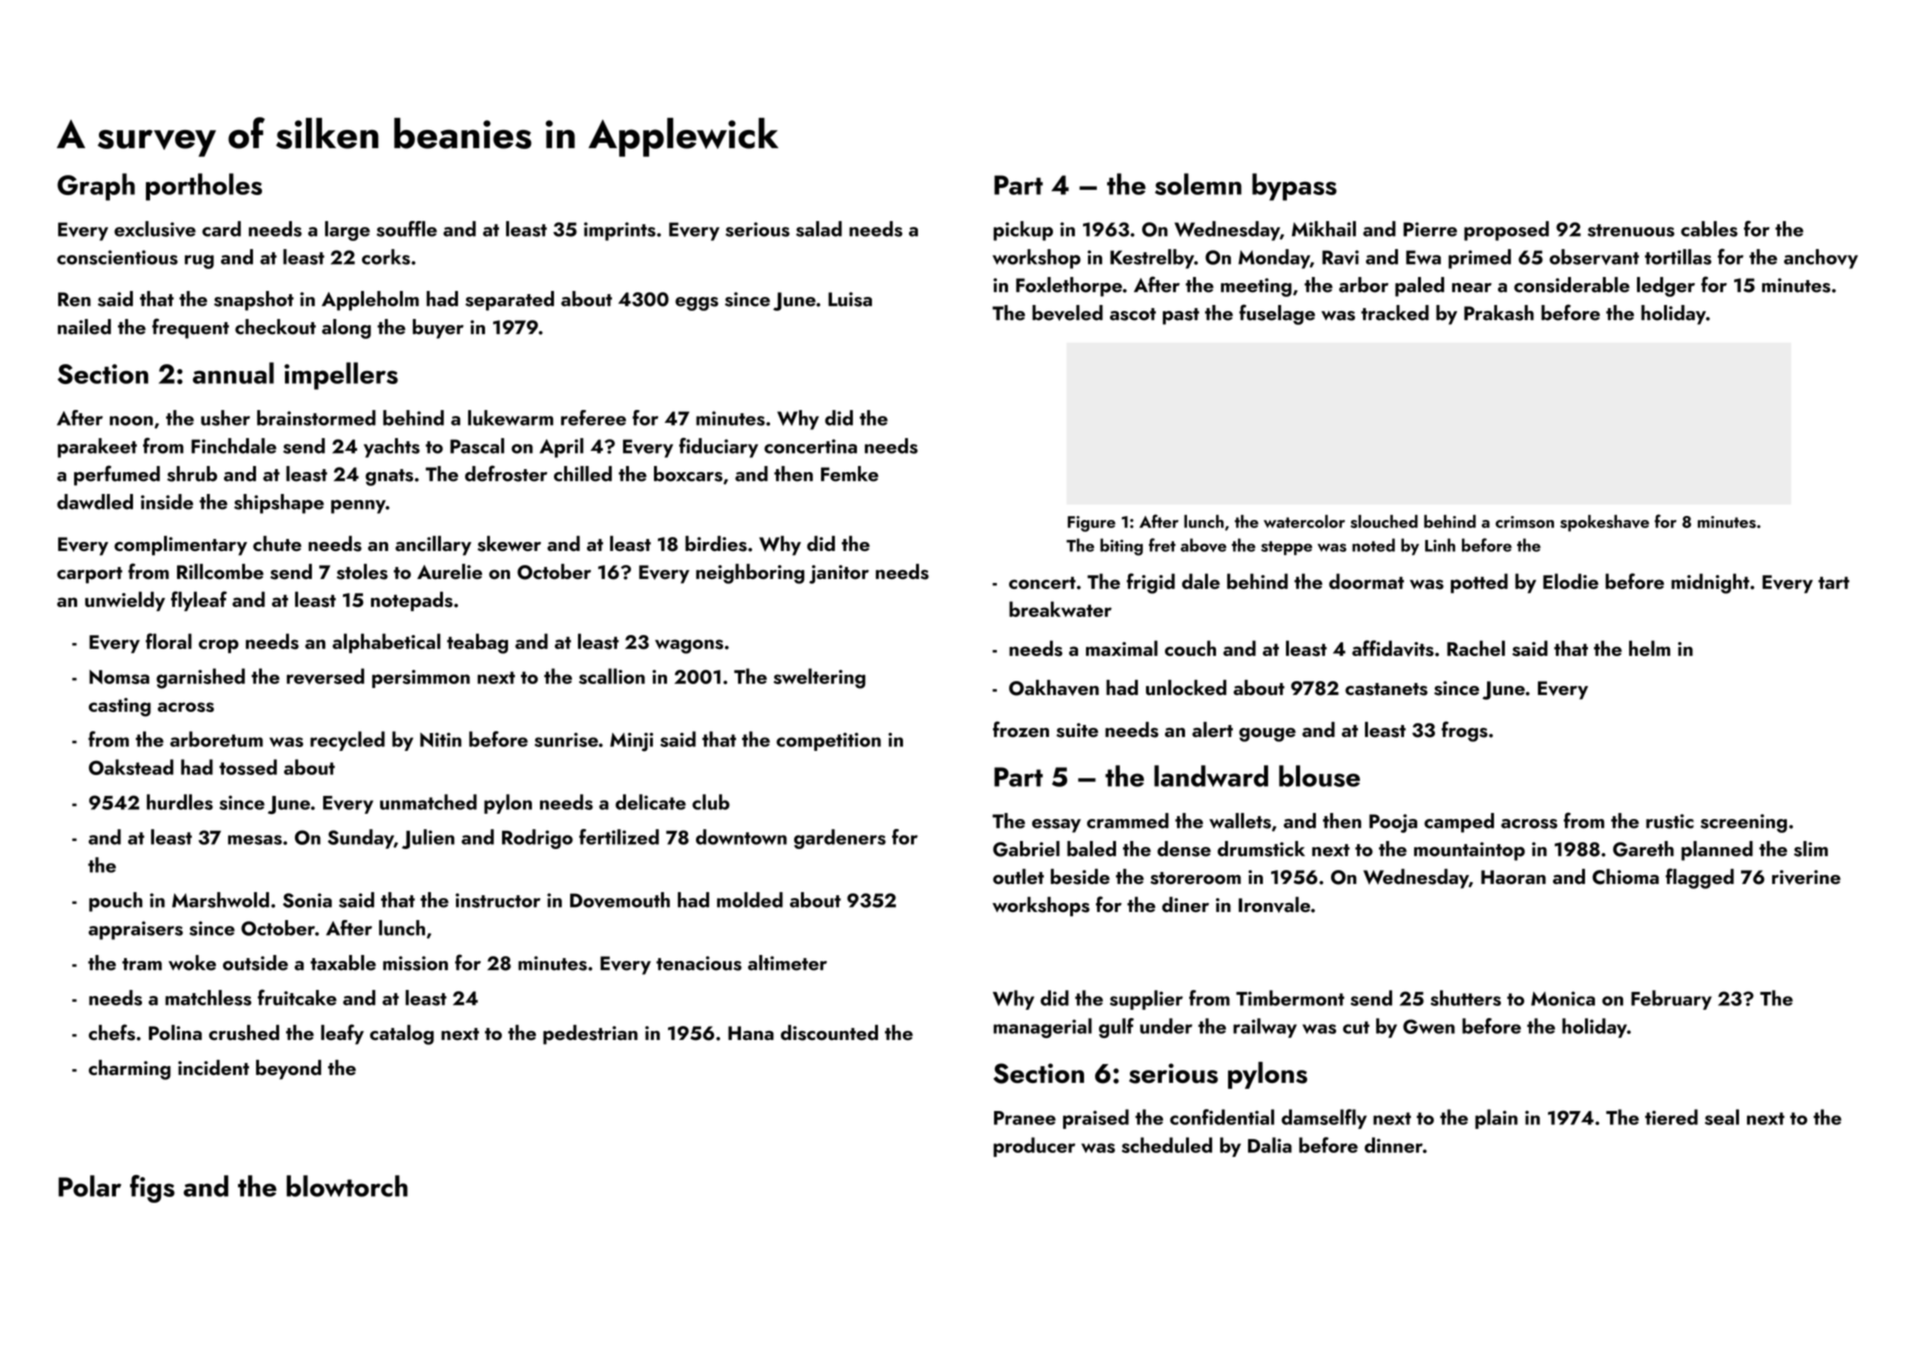 The image size is (1922, 1359). What do you see at coordinates (347, 1186) in the document?
I see `blowtorch` at bounding box center [347, 1186].
